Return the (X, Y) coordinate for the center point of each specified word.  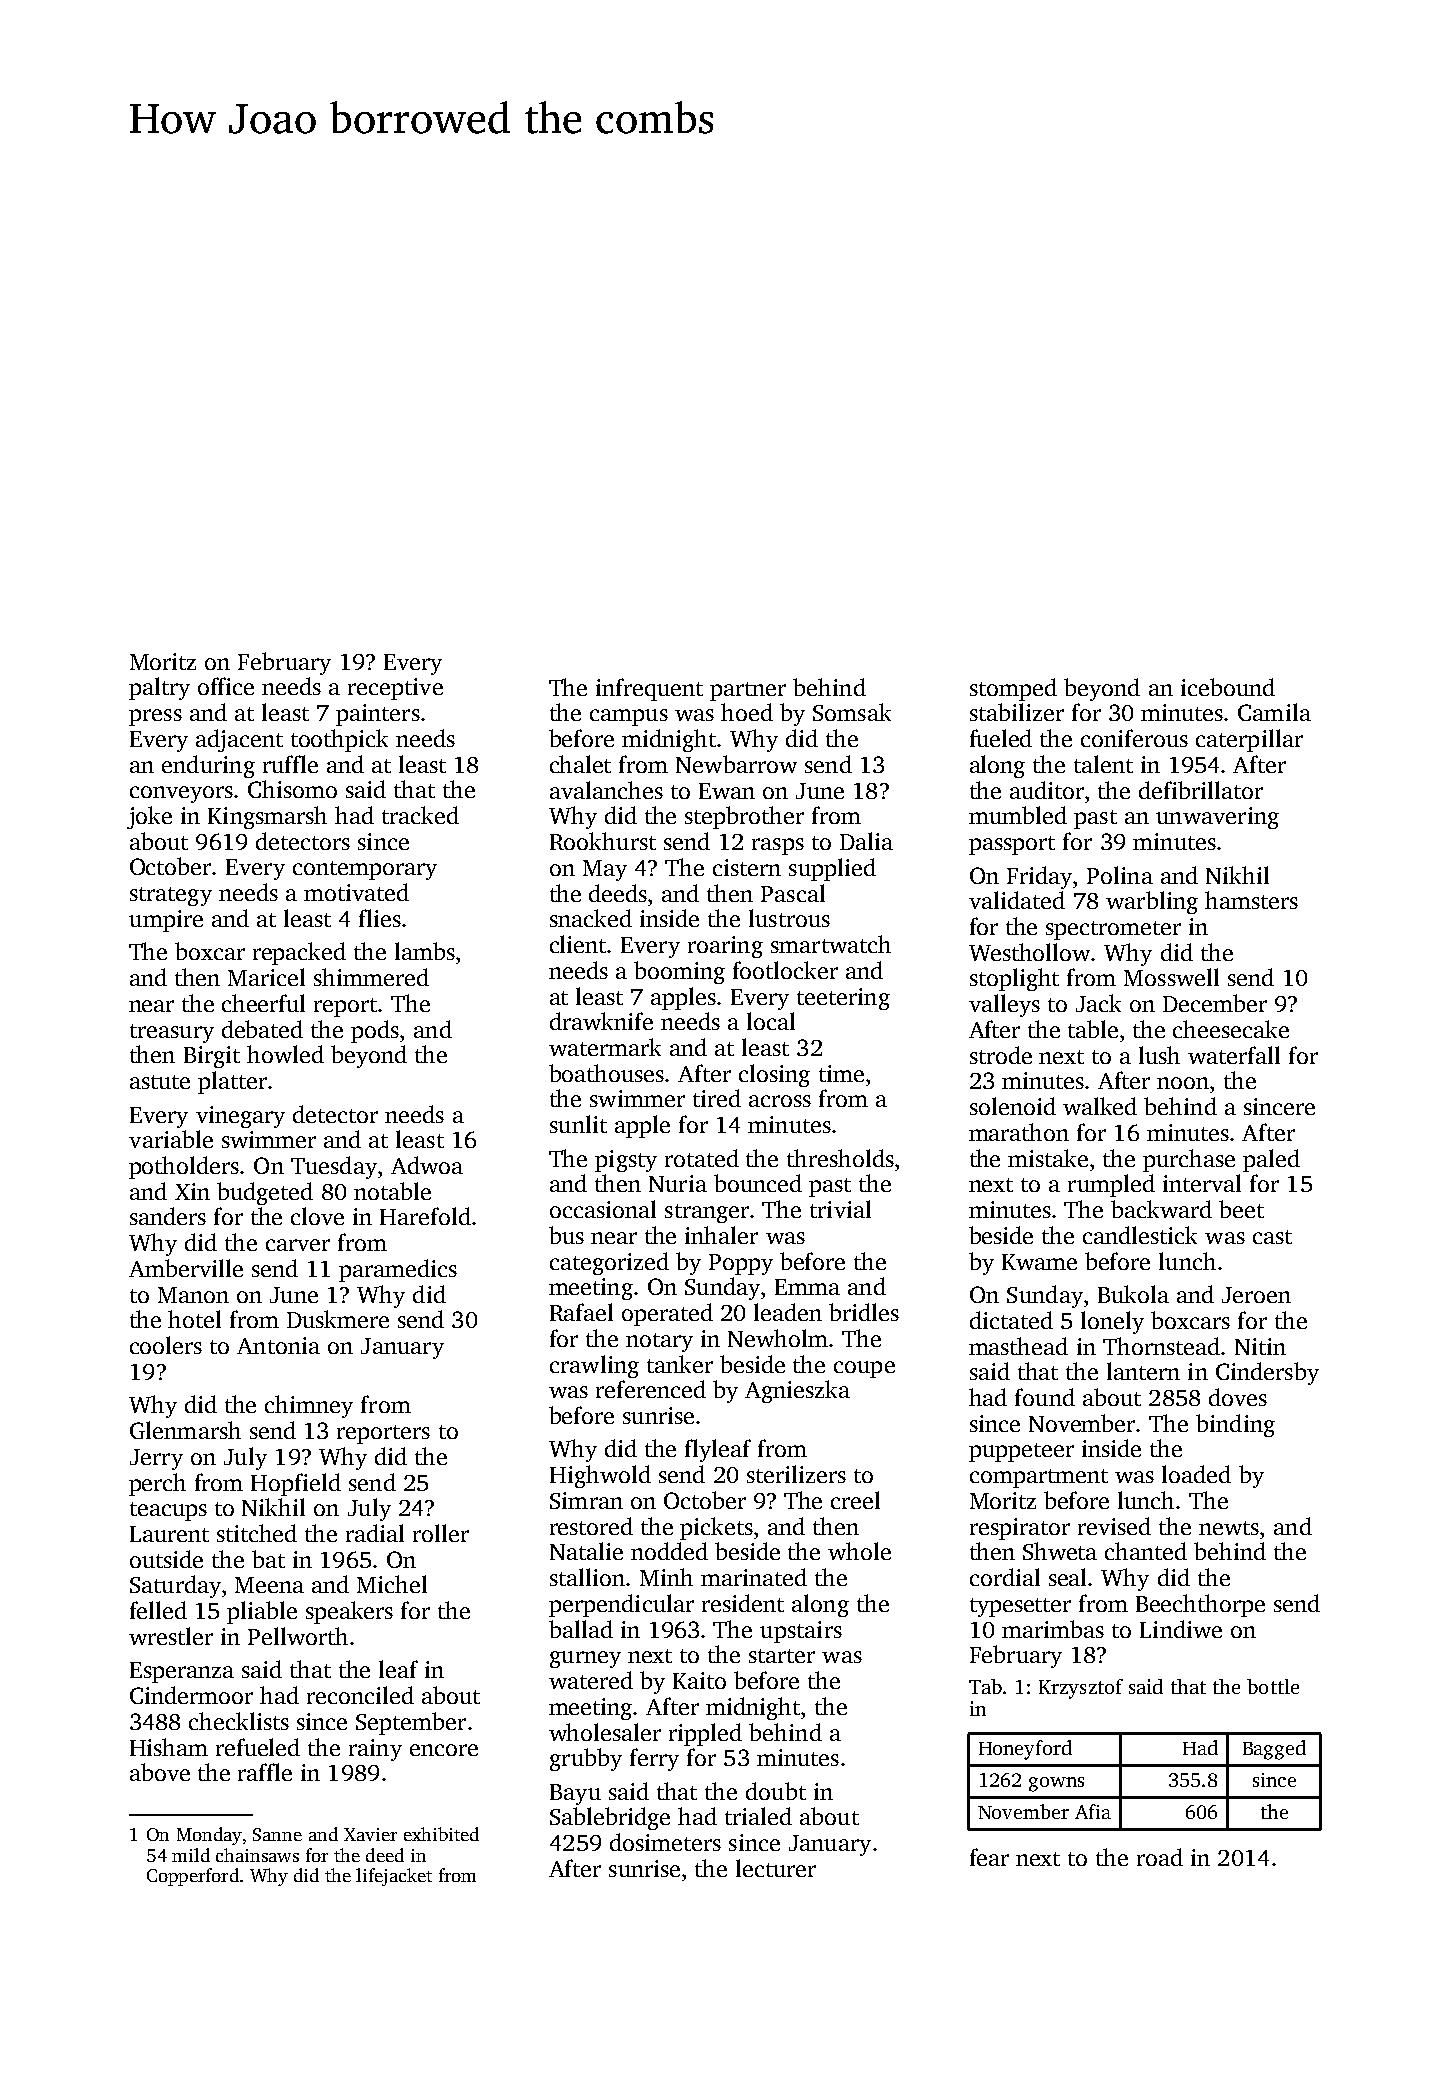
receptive (395, 689)
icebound (1228, 687)
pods (375, 1031)
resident (743, 1603)
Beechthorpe (1200, 1605)
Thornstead (1161, 1346)
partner (748, 691)
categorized (609, 1263)
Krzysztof (1081, 1689)
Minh (666, 1577)
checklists (239, 1721)
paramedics (398, 1270)
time (841, 1073)
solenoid (1013, 1106)
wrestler (171, 1636)
